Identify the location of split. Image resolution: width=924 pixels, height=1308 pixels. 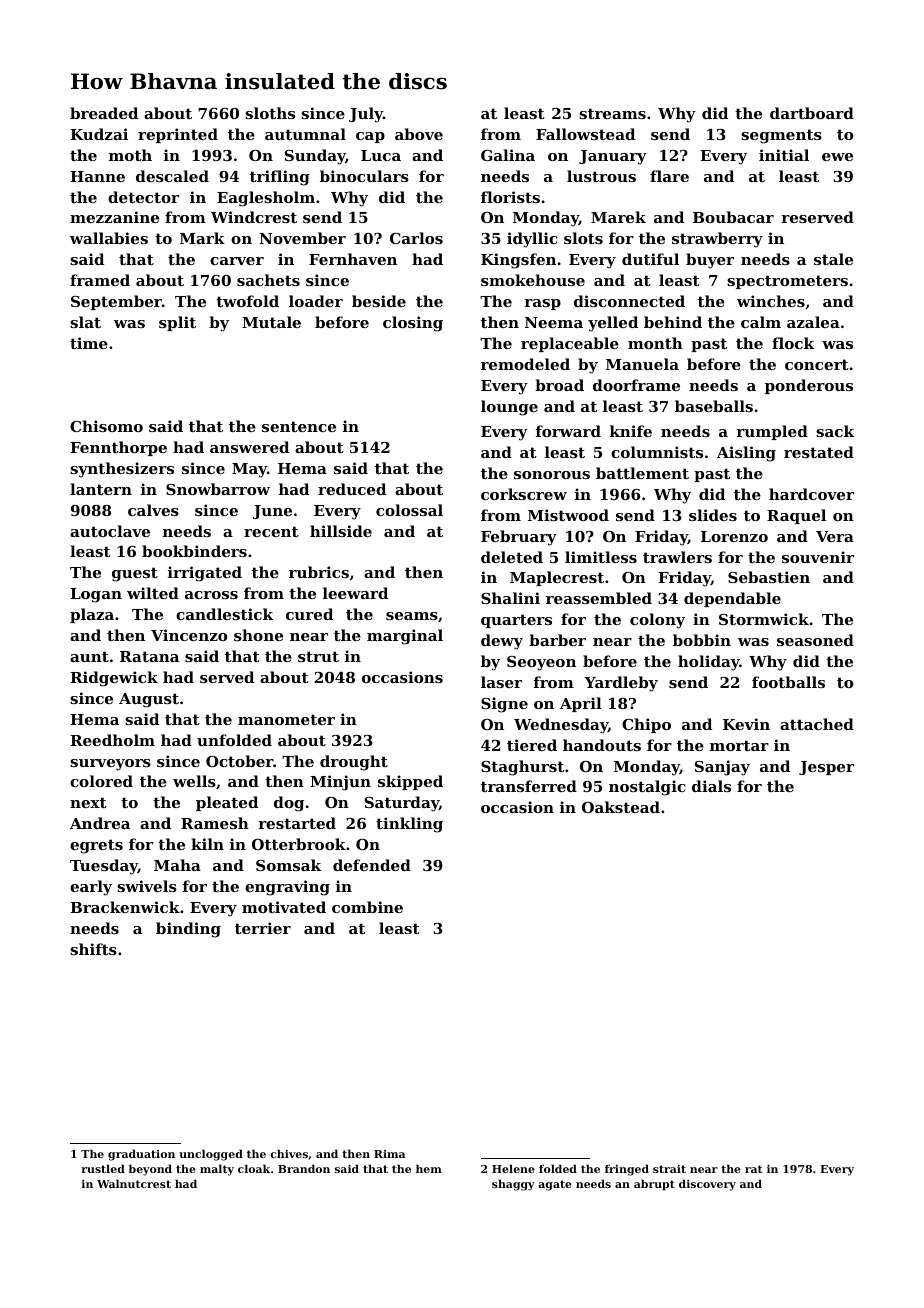
(177, 323).
